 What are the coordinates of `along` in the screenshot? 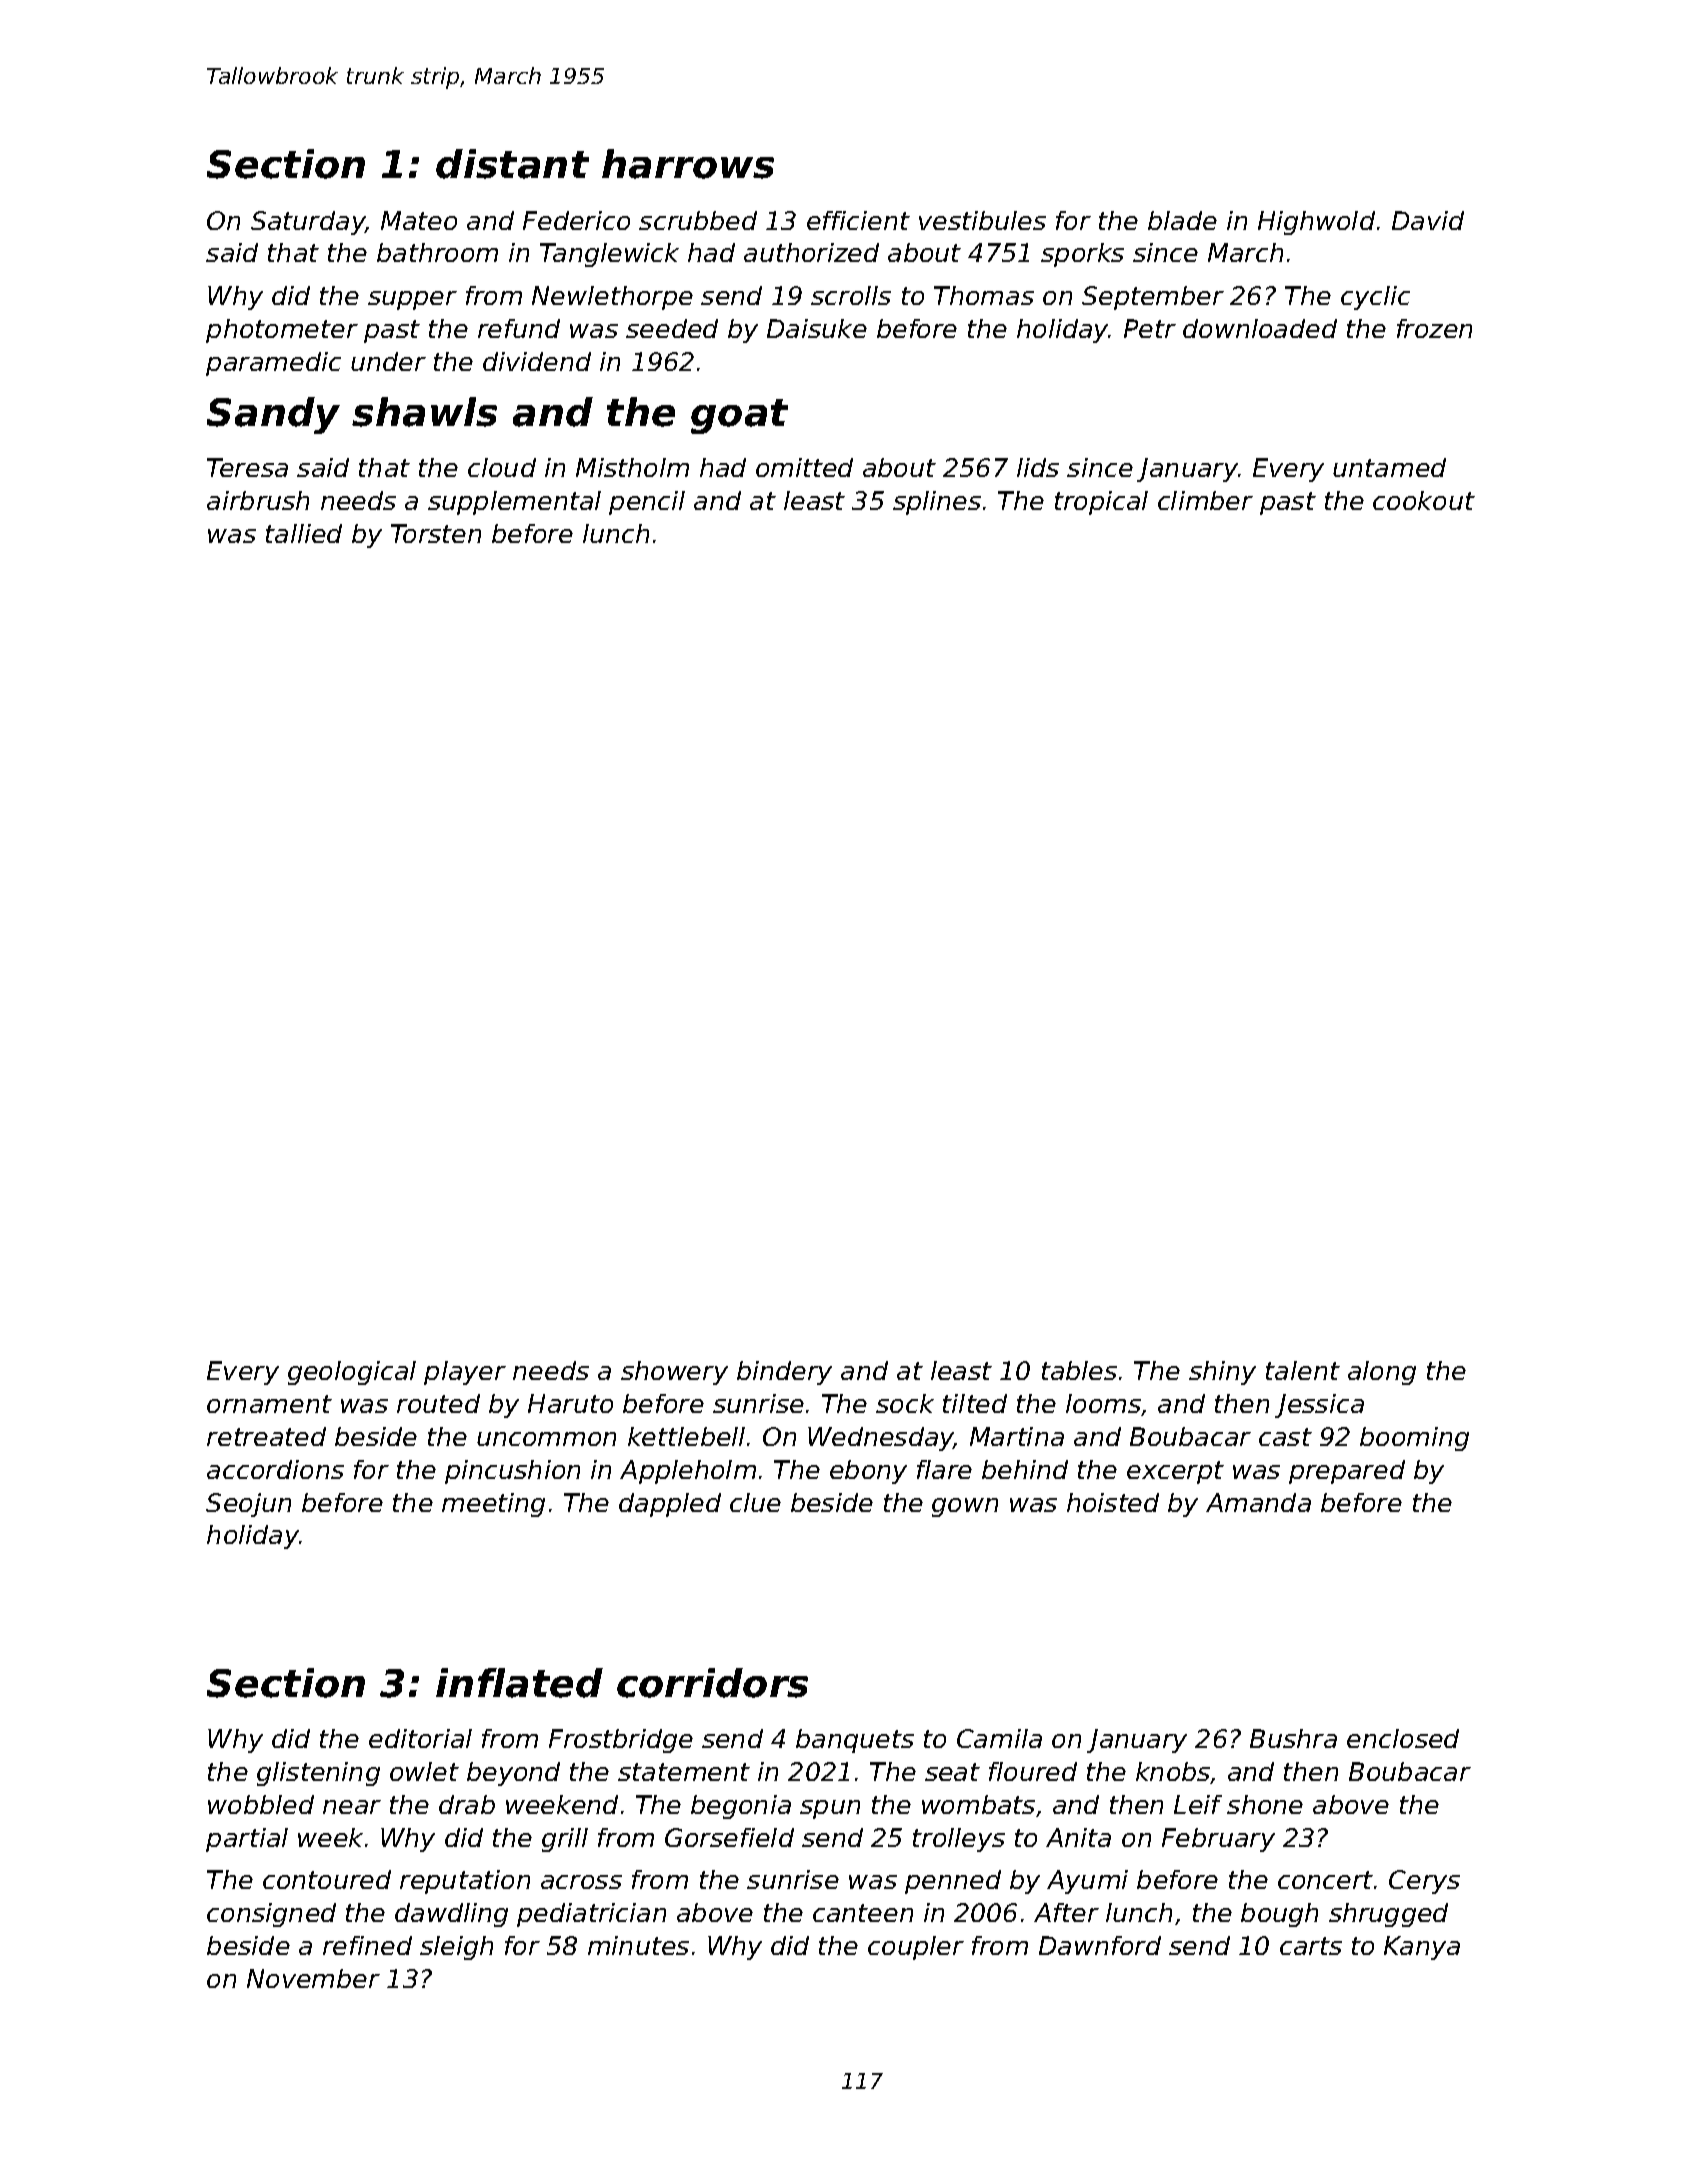 It's located at (1382, 1373).
